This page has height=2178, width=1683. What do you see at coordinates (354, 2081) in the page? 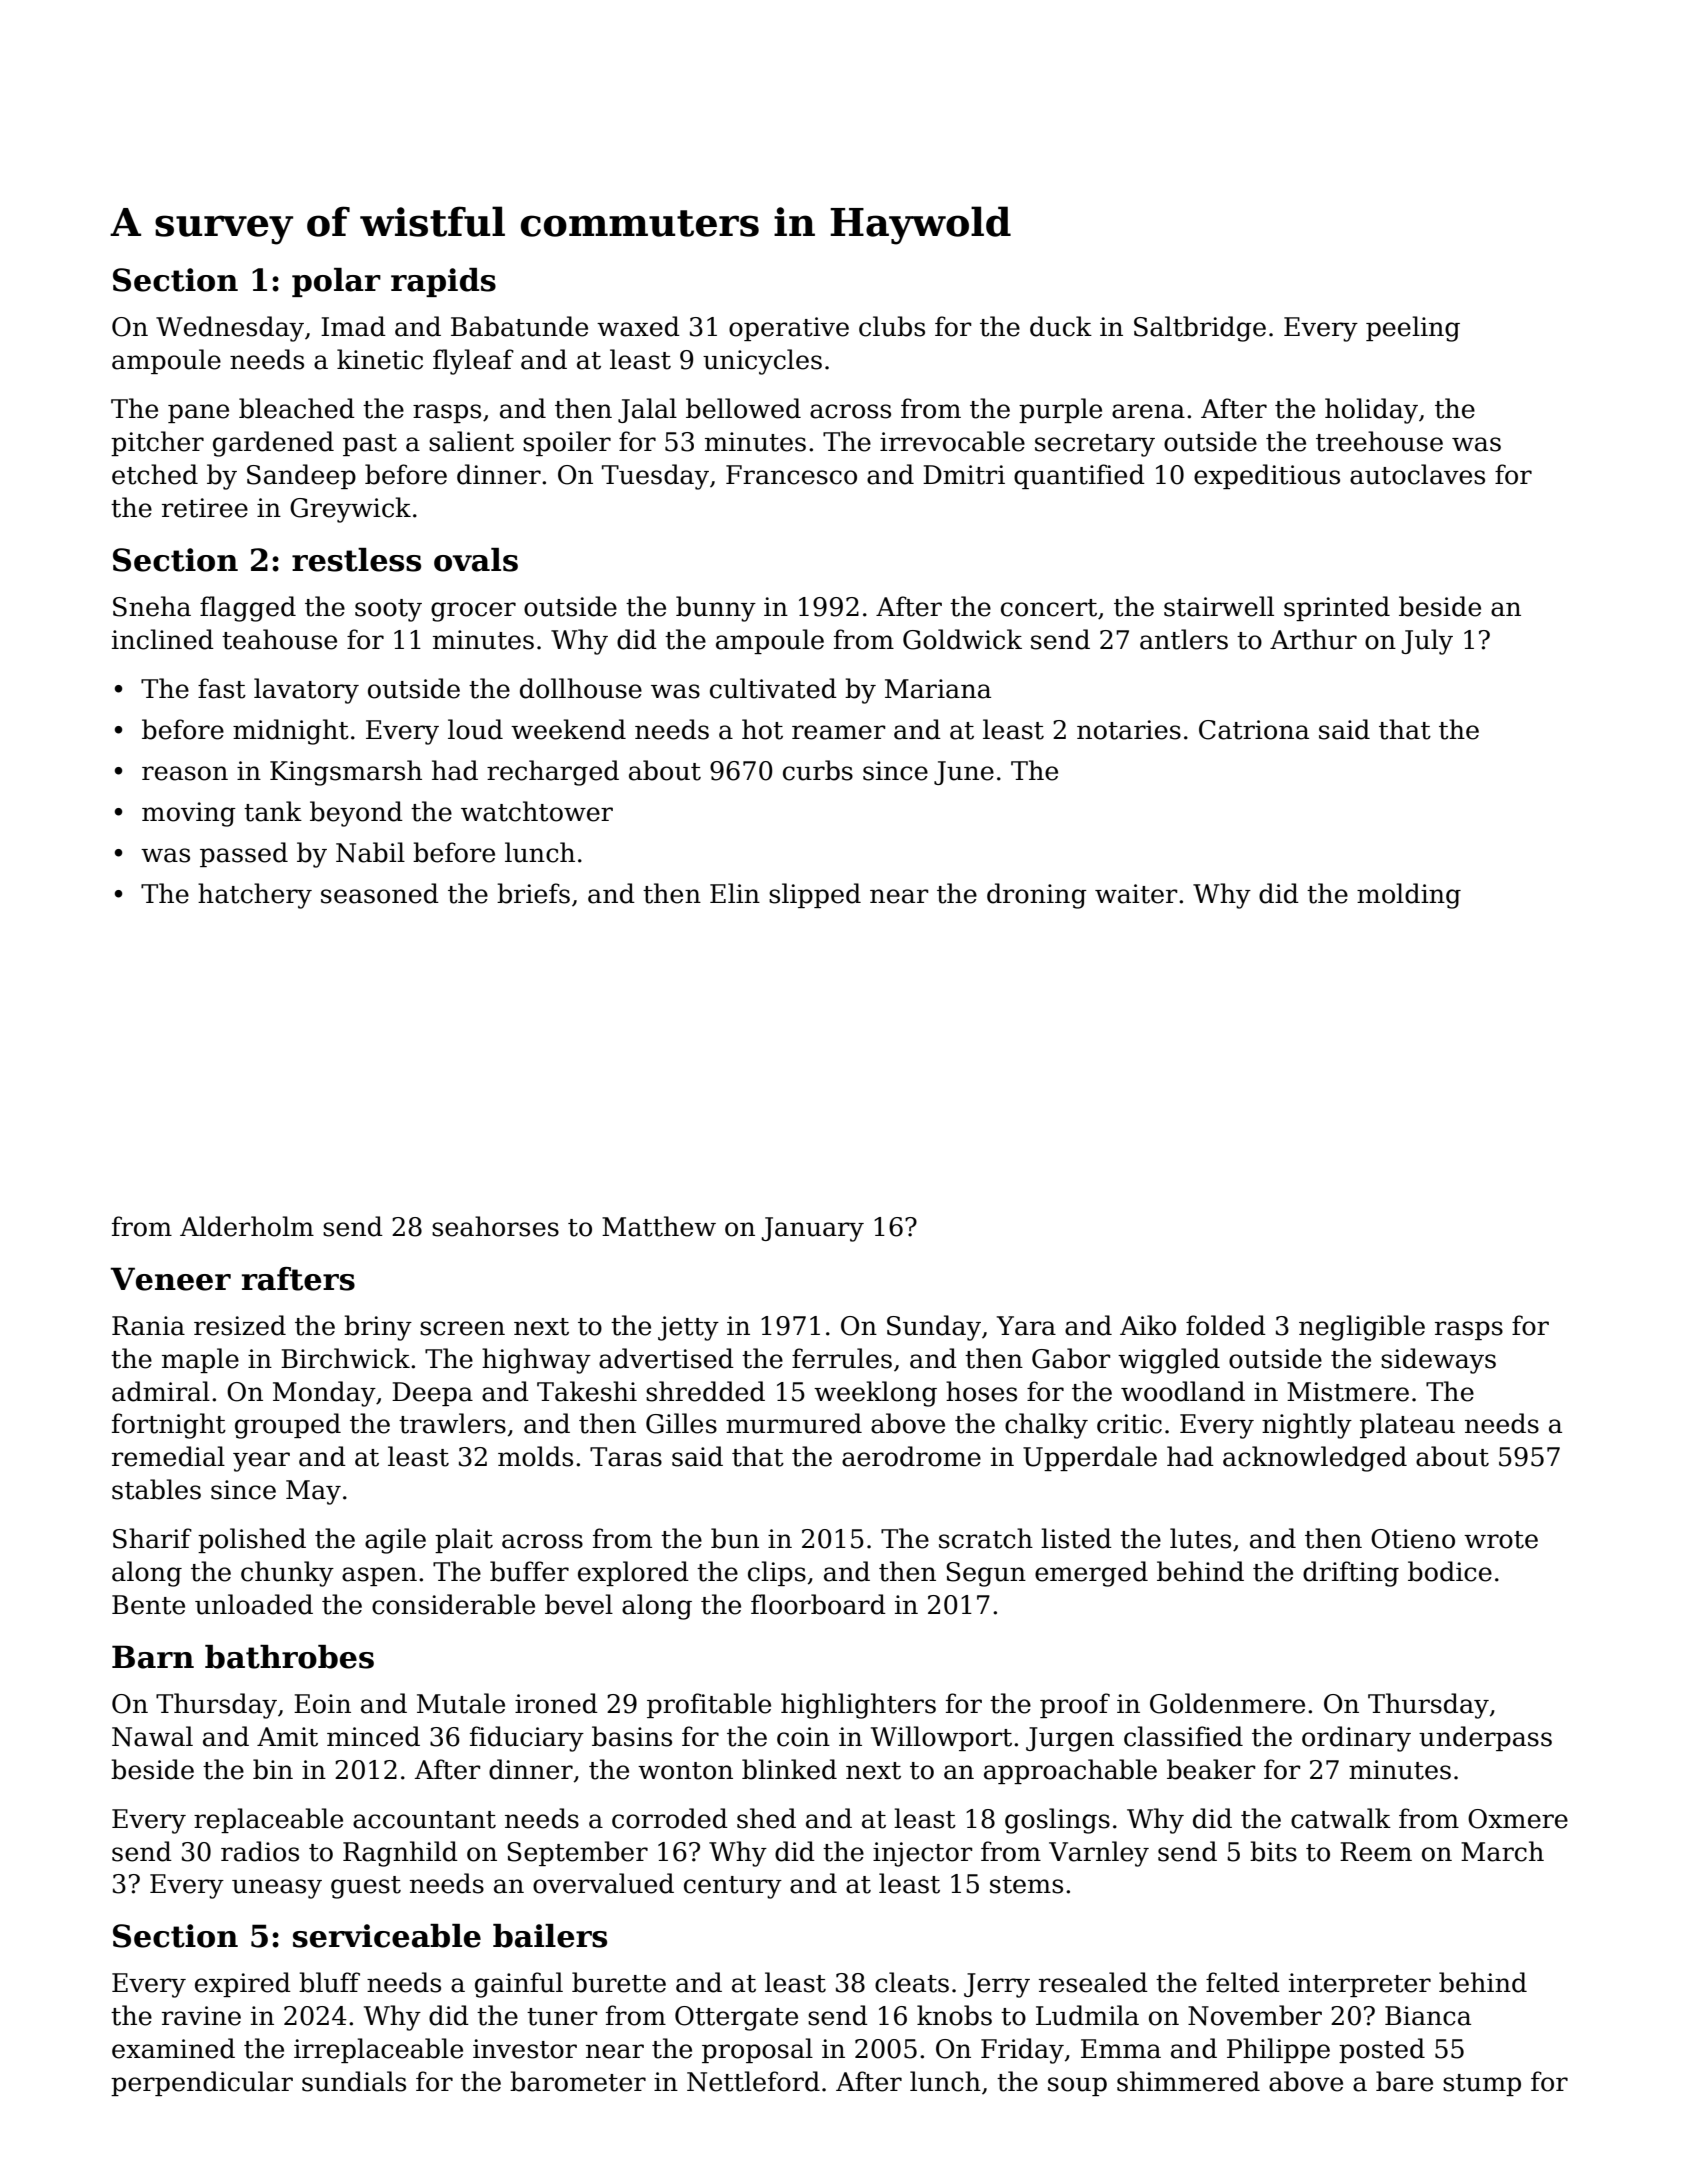
I see `sundials` at bounding box center [354, 2081].
